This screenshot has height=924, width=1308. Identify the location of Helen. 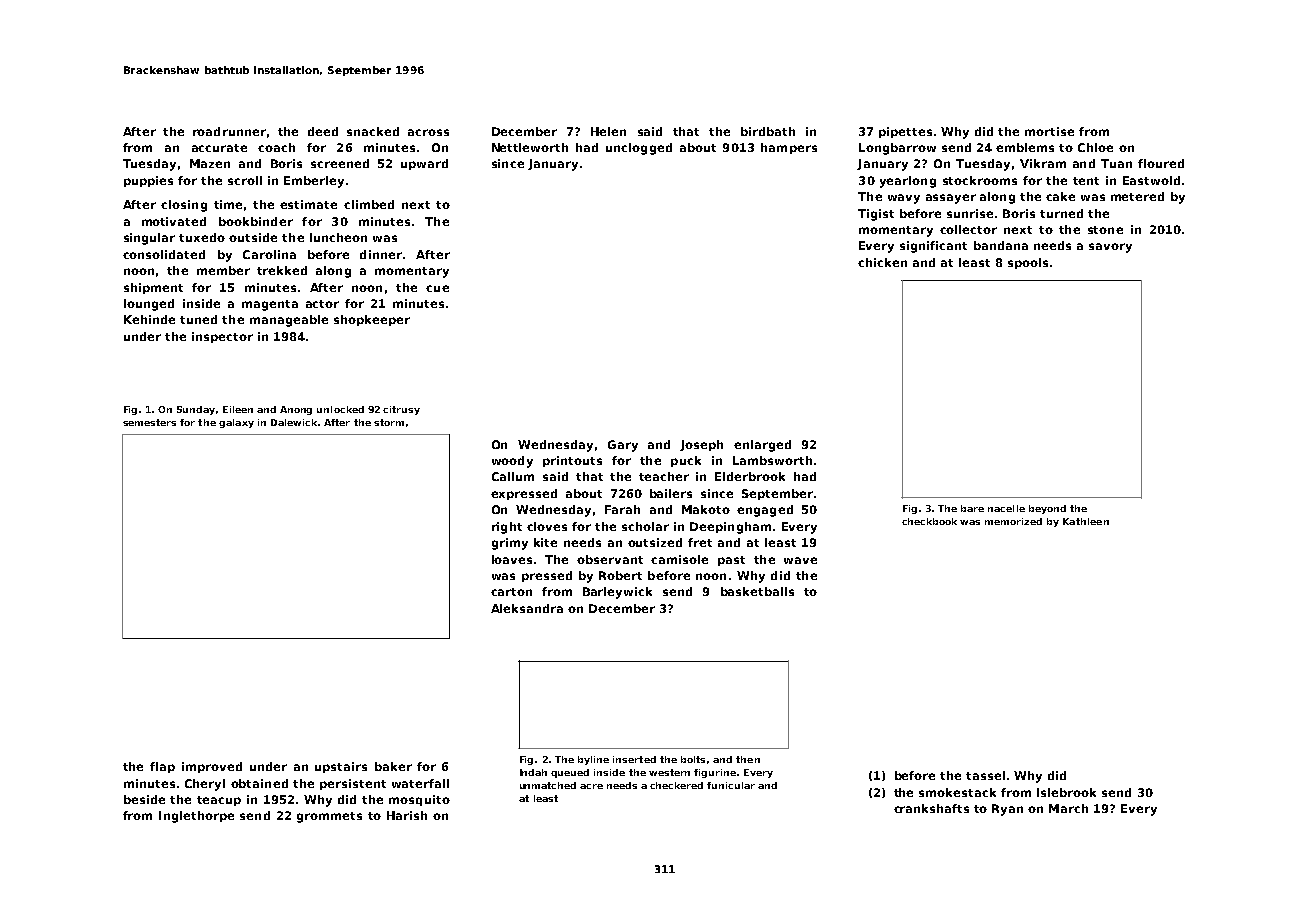
(608, 131).
